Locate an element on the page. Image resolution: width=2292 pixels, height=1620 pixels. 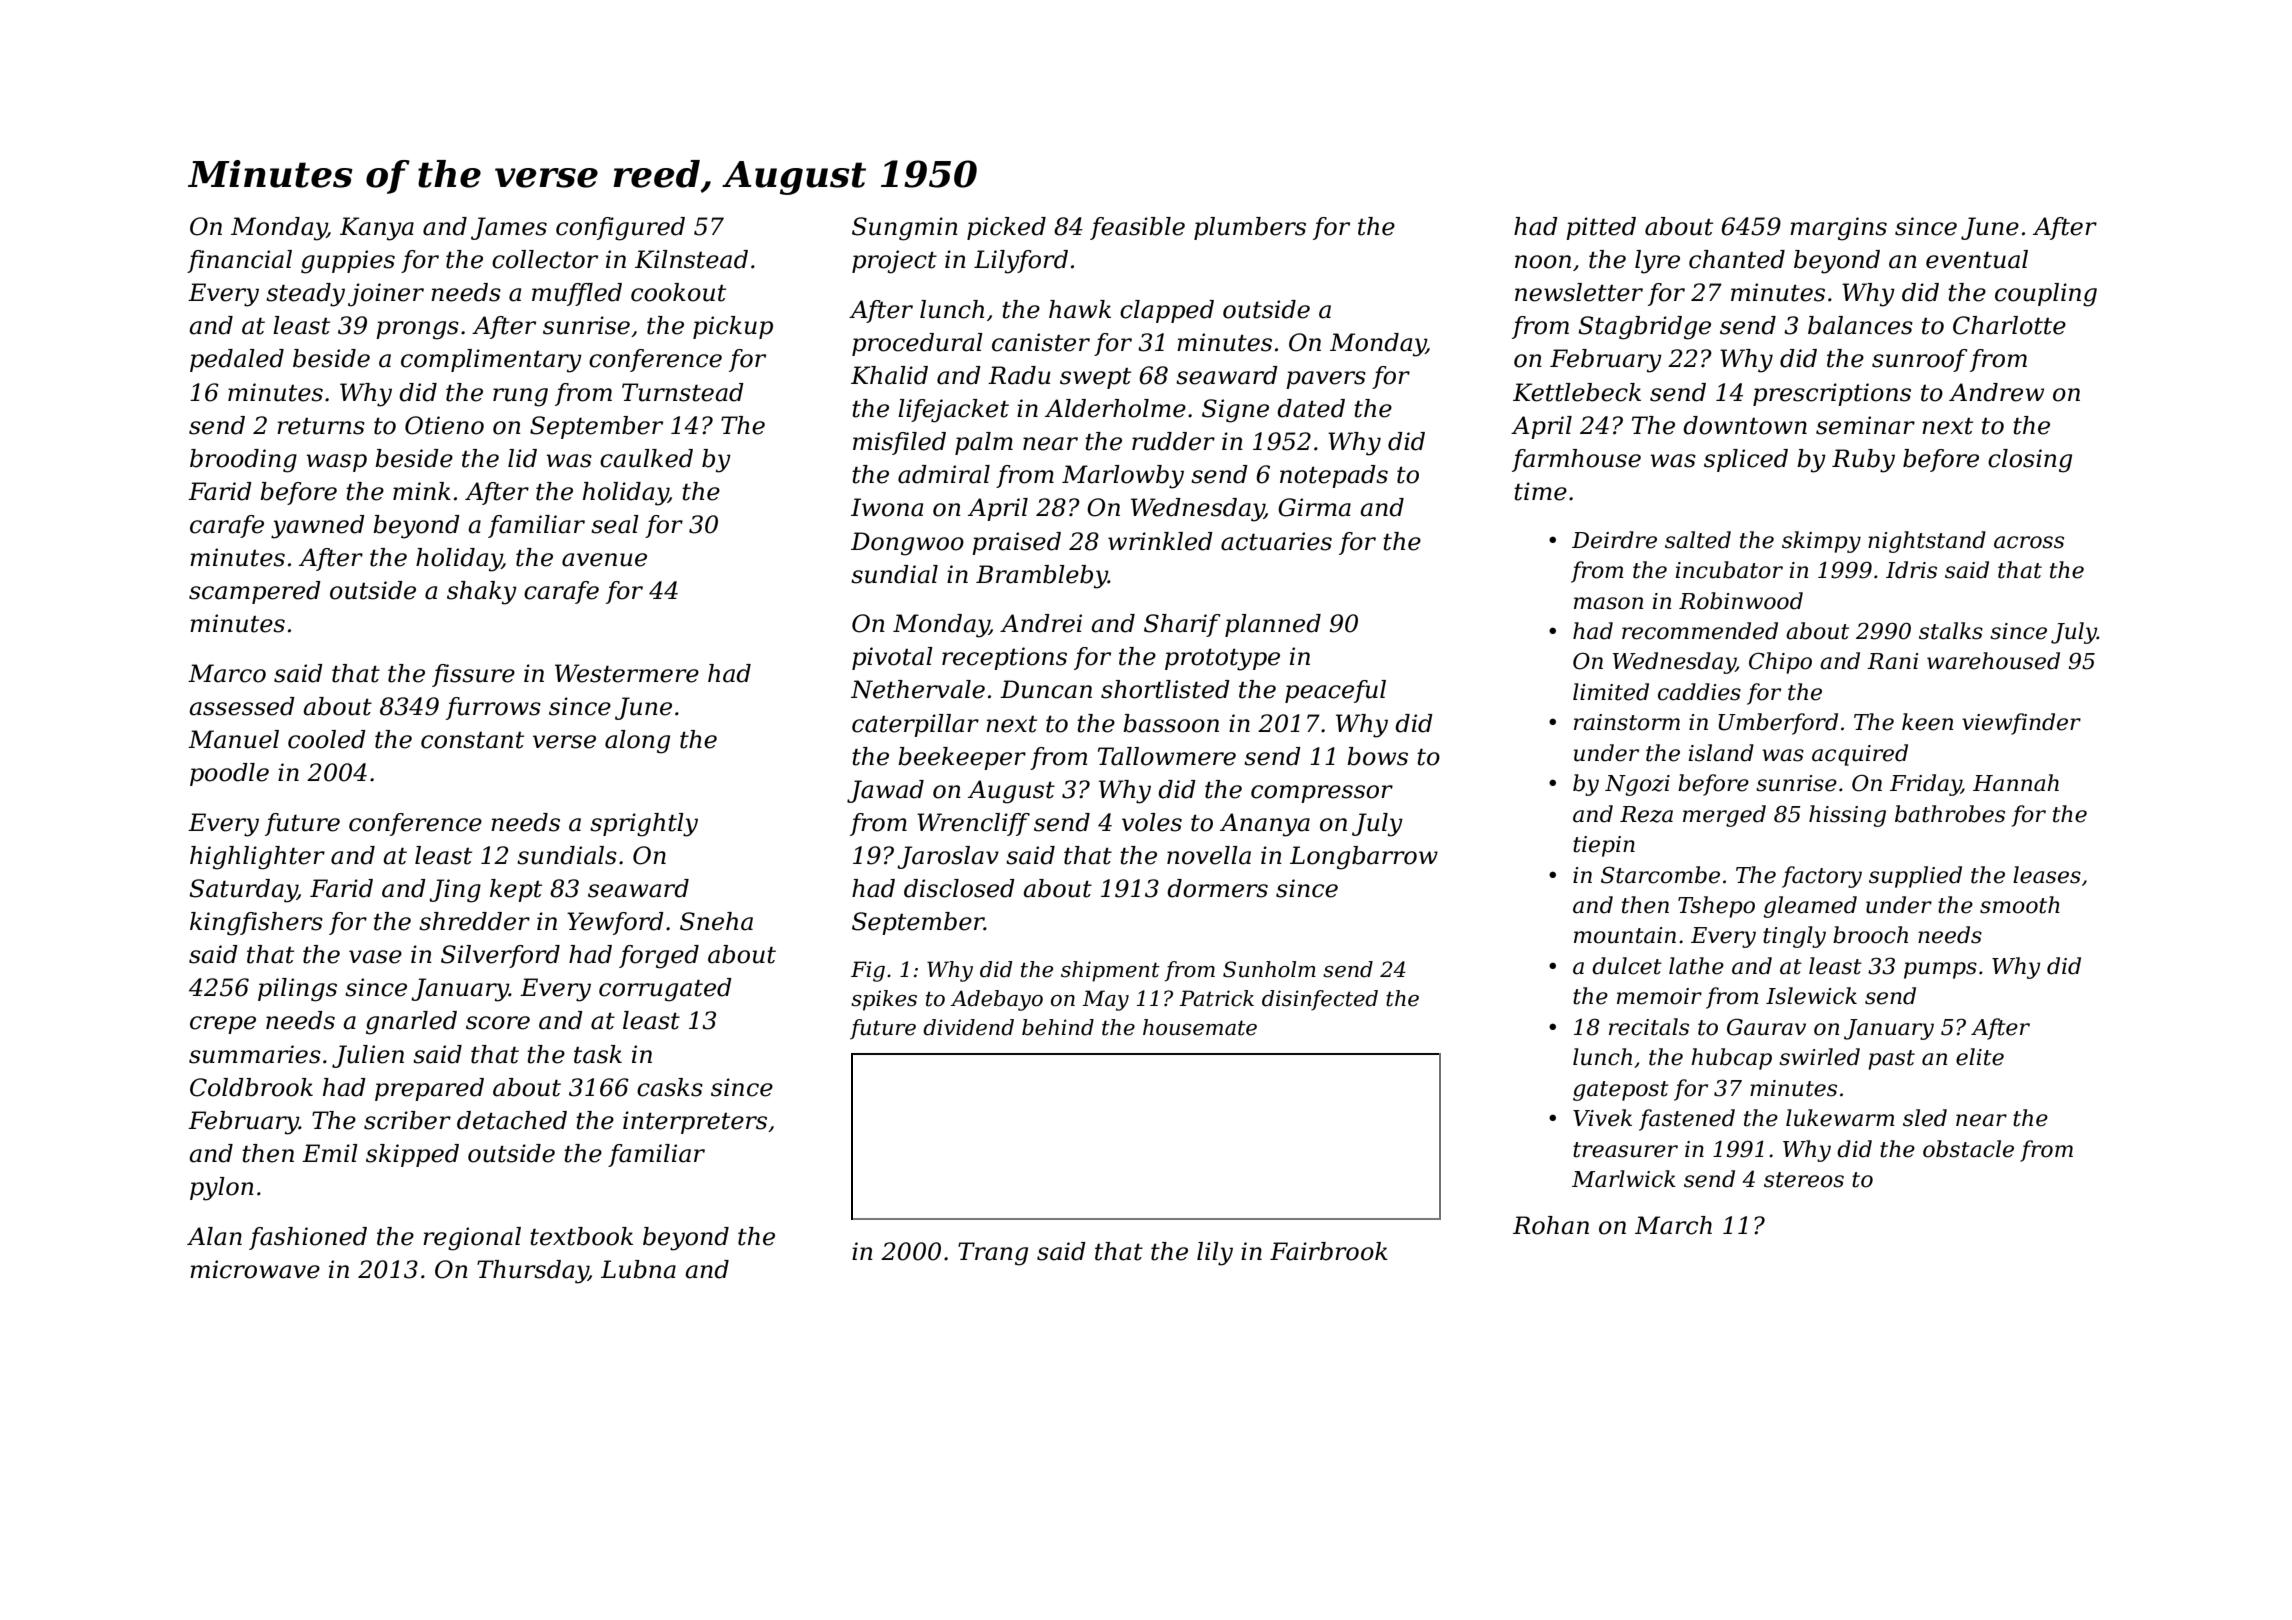
March is located at coordinates (1673, 1225).
